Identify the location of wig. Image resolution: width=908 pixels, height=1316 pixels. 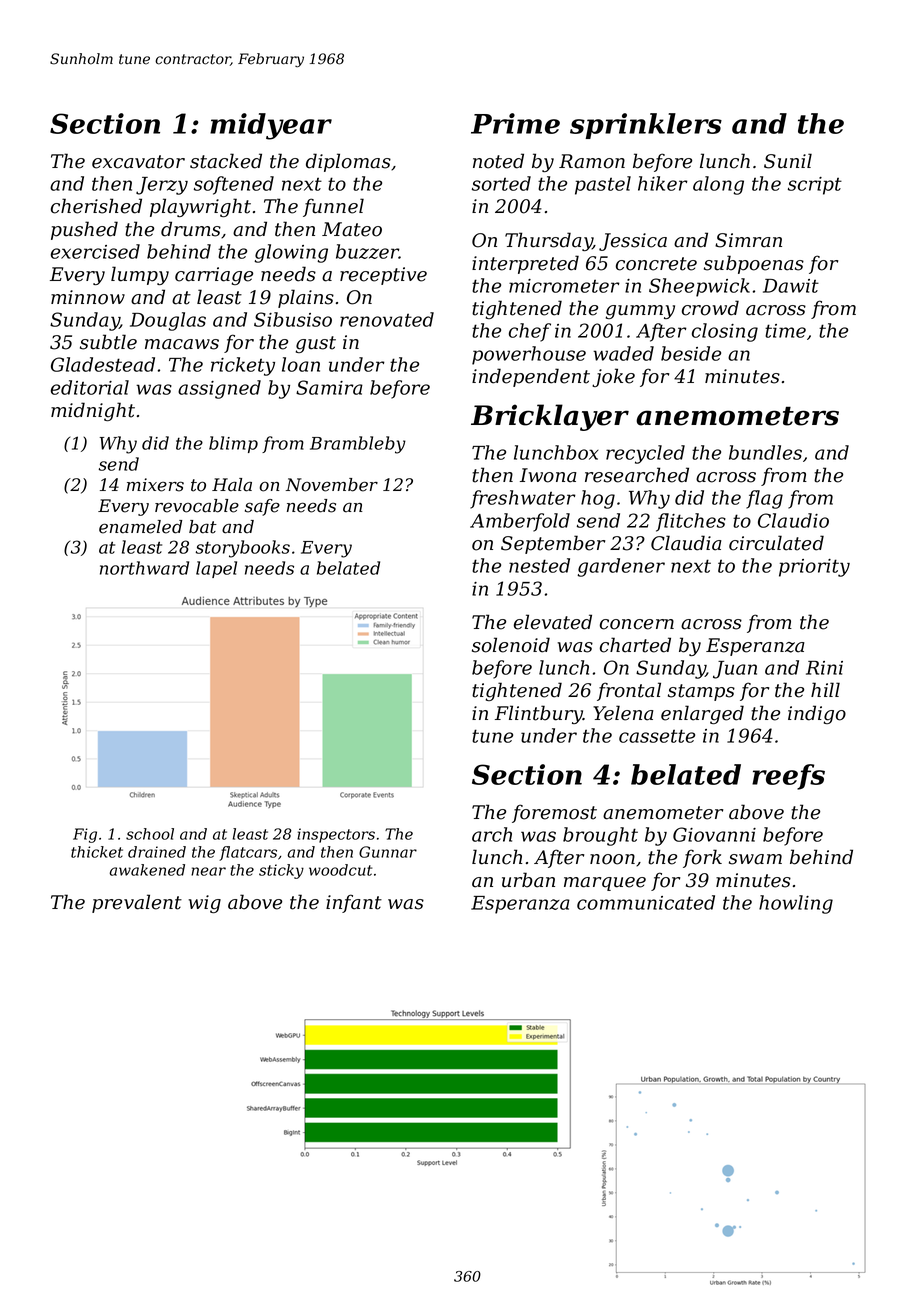
(205, 904).
